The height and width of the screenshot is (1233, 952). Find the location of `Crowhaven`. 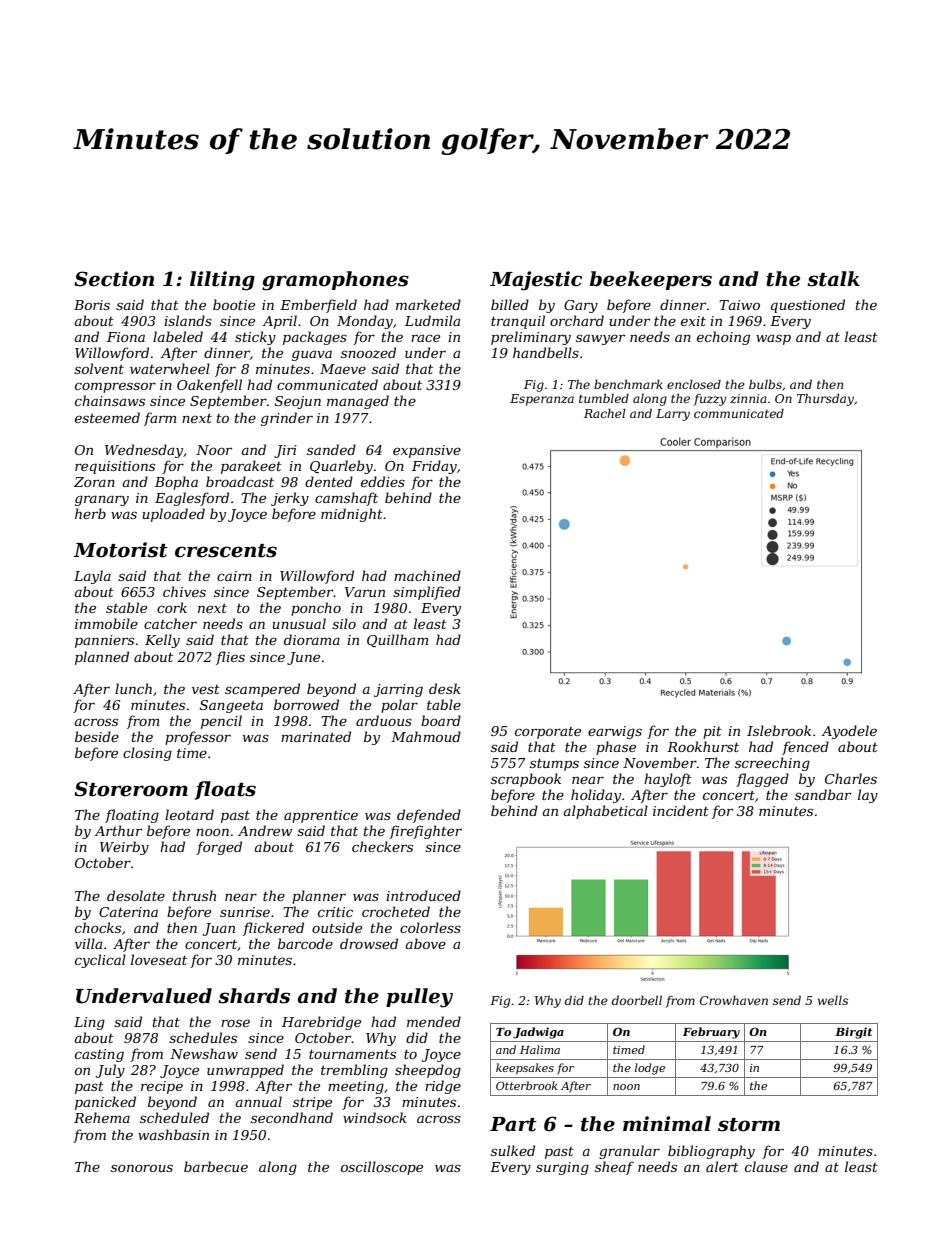

Crowhaven is located at coordinates (734, 1000).
